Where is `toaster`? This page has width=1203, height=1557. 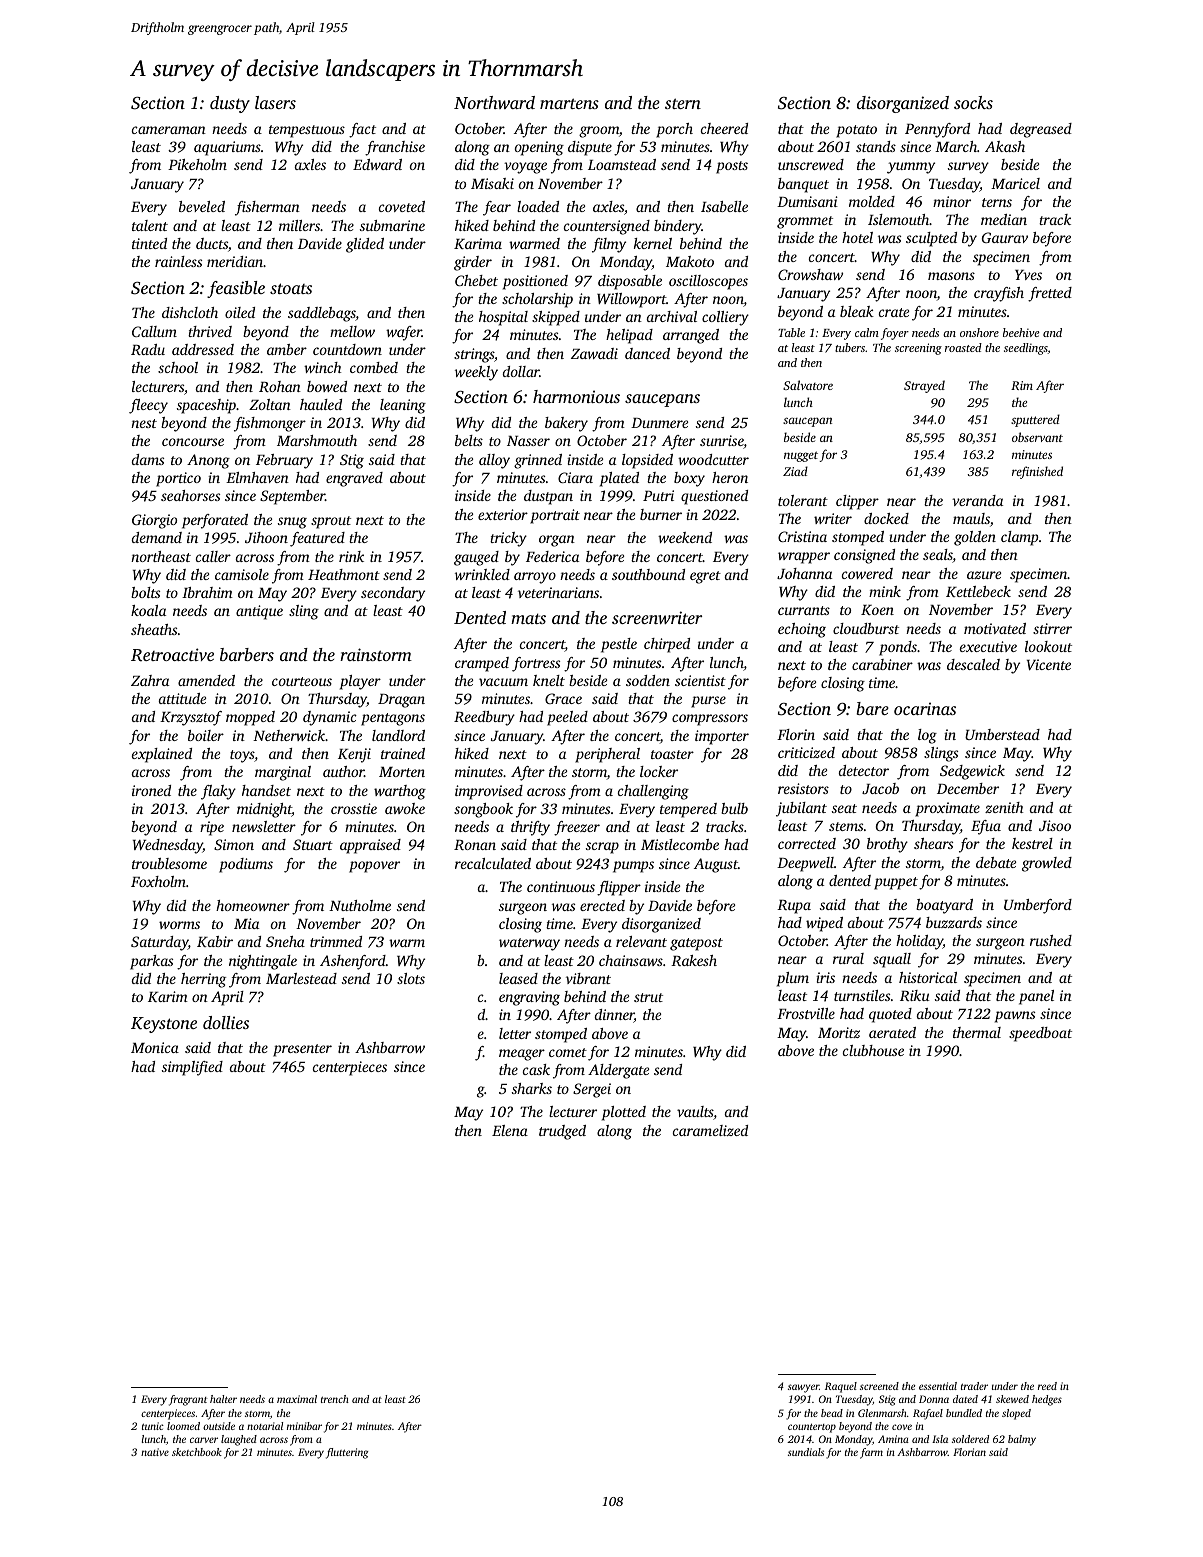
toaster is located at coordinates (672, 754).
